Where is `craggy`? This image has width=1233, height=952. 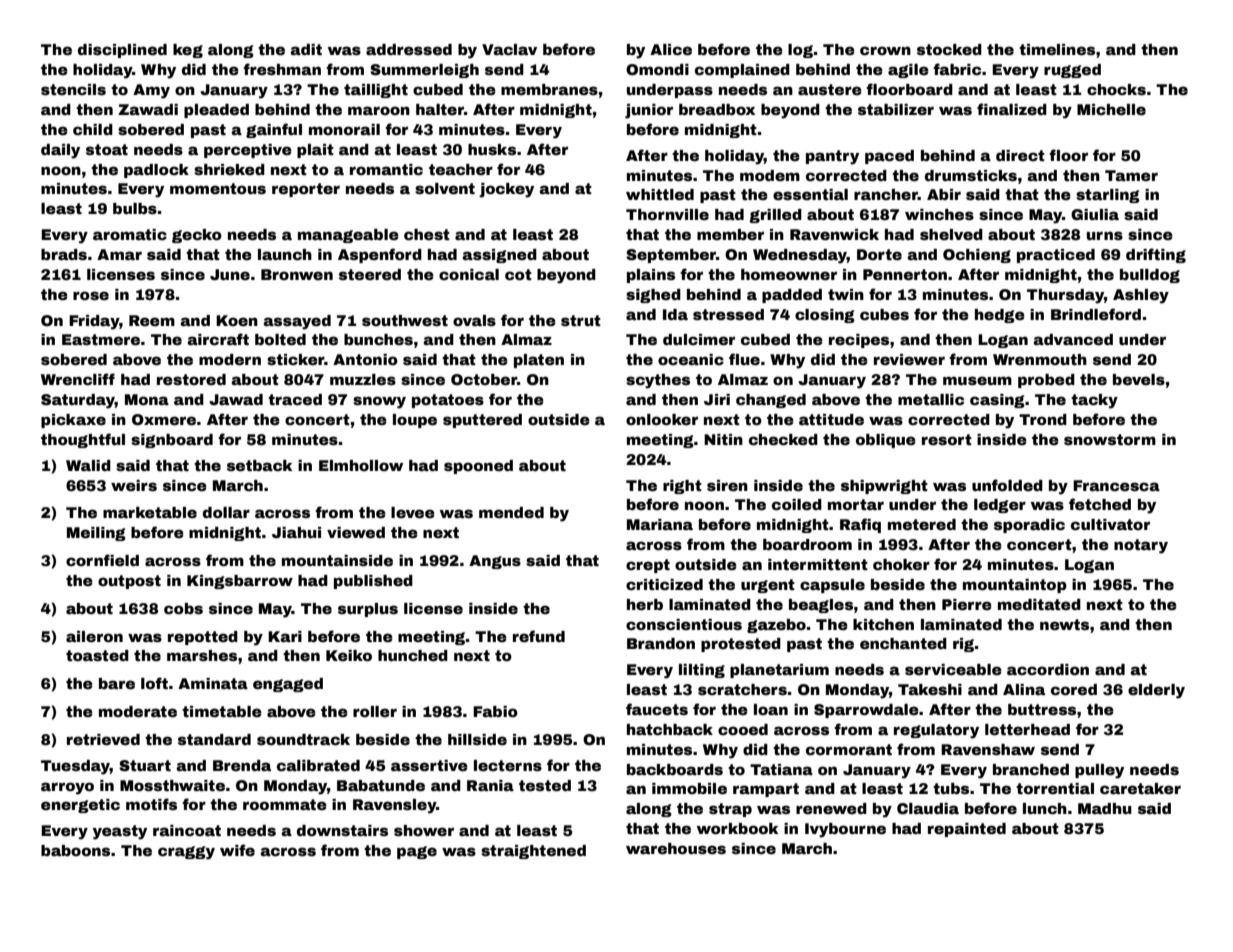
craggy is located at coordinates (186, 853).
